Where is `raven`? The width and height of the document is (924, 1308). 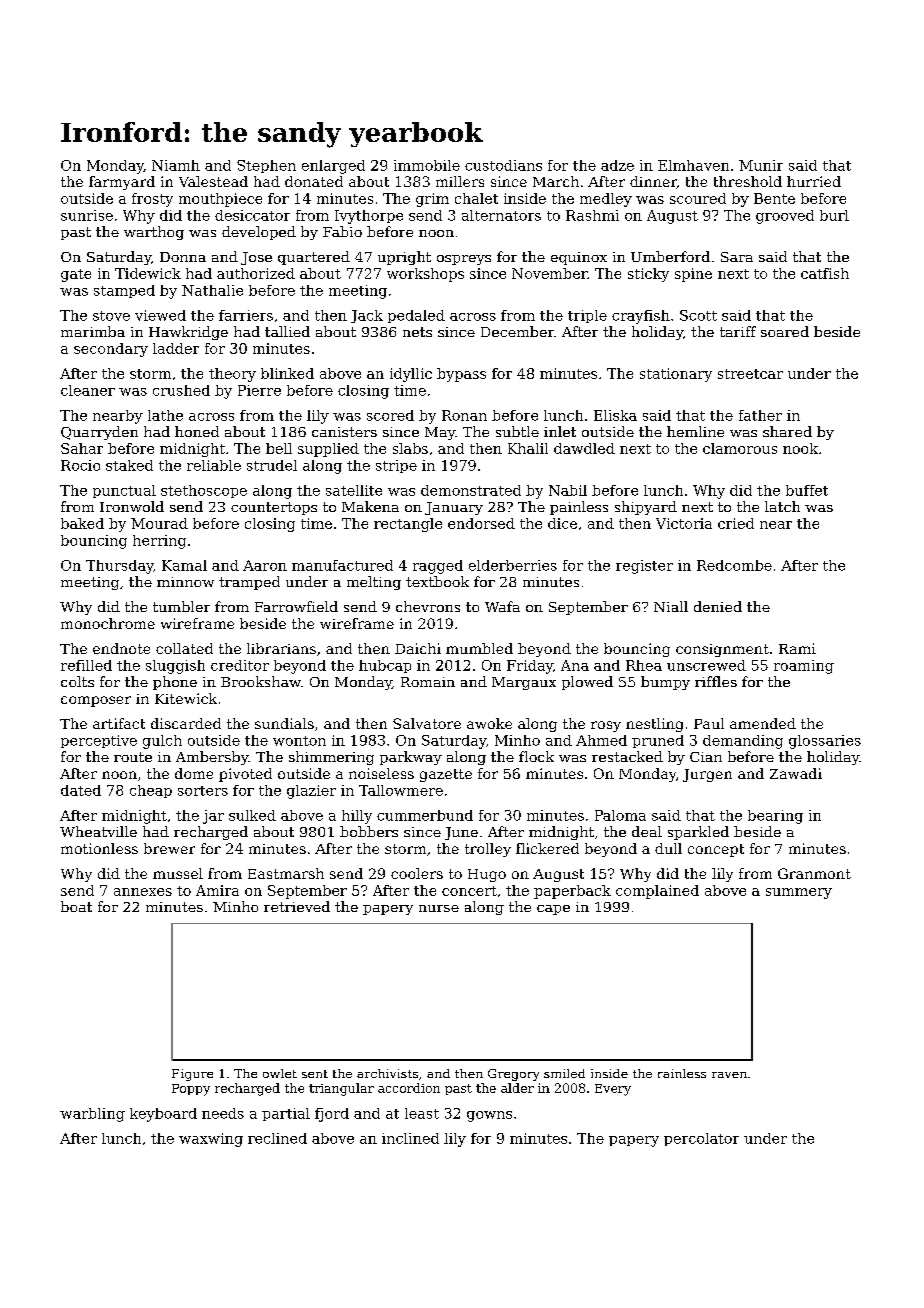
raven is located at coordinates (729, 1075).
